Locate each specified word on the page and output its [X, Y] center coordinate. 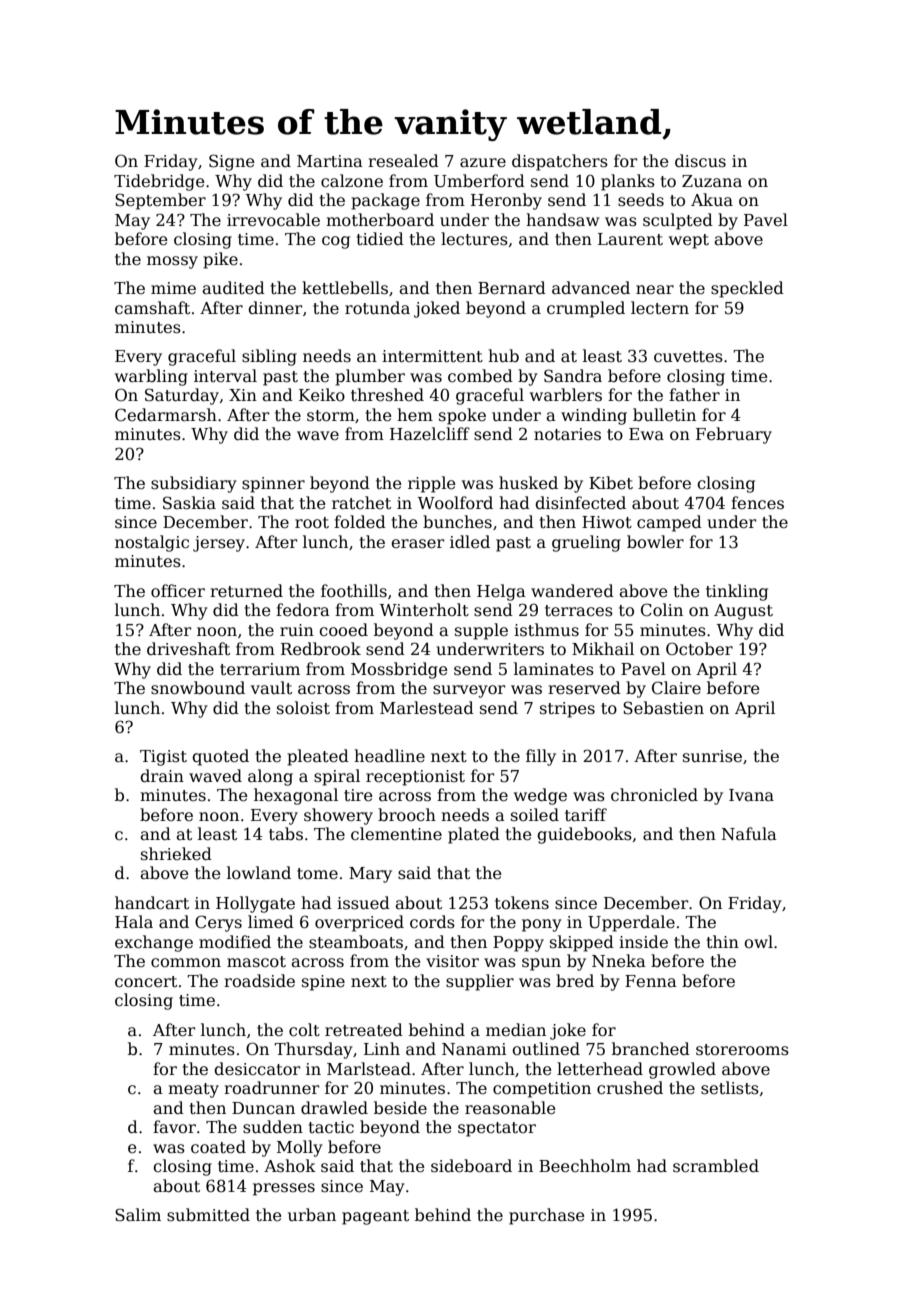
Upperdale [631, 923]
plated [474, 835]
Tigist [163, 758]
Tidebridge [159, 182]
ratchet [361, 502]
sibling [269, 357]
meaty [193, 1090]
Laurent [630, 239]
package [385, 201]
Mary [370, 875]
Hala [134, 922]
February [734, 435]
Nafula [749, 833]
